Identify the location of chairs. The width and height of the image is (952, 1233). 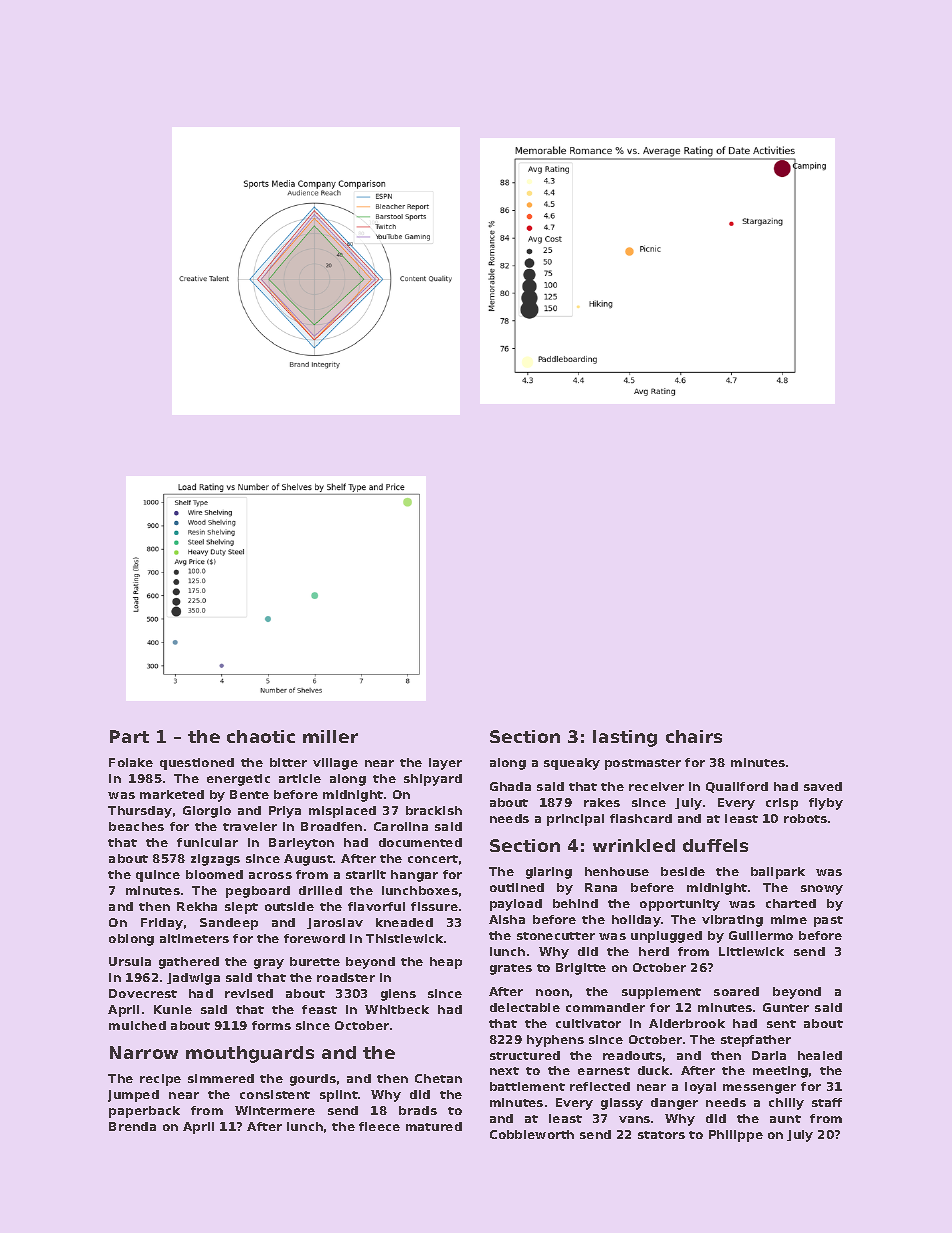
(694, 736).
